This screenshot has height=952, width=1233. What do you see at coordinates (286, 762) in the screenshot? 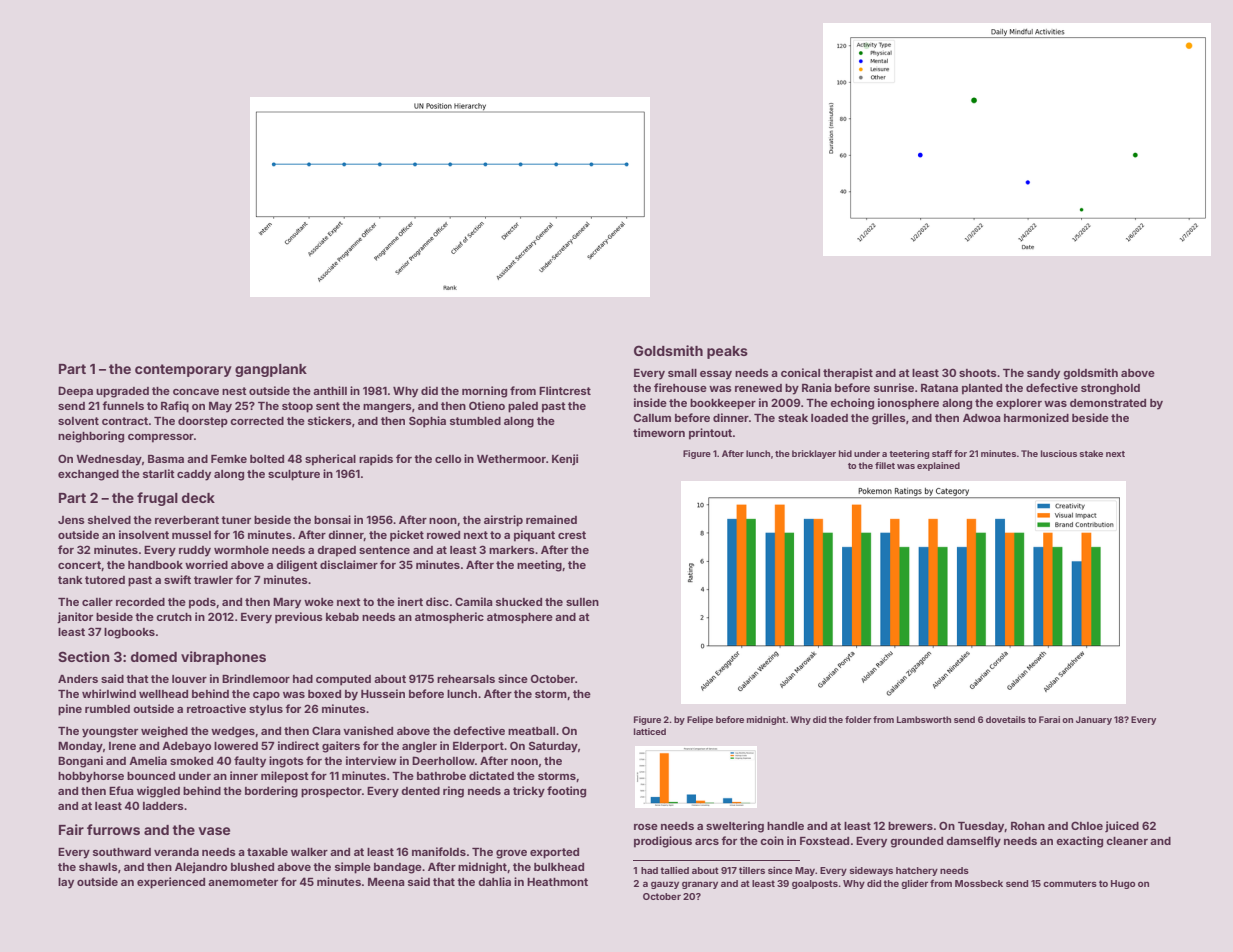
I see `ingots` at bounding box center [286, 762].
